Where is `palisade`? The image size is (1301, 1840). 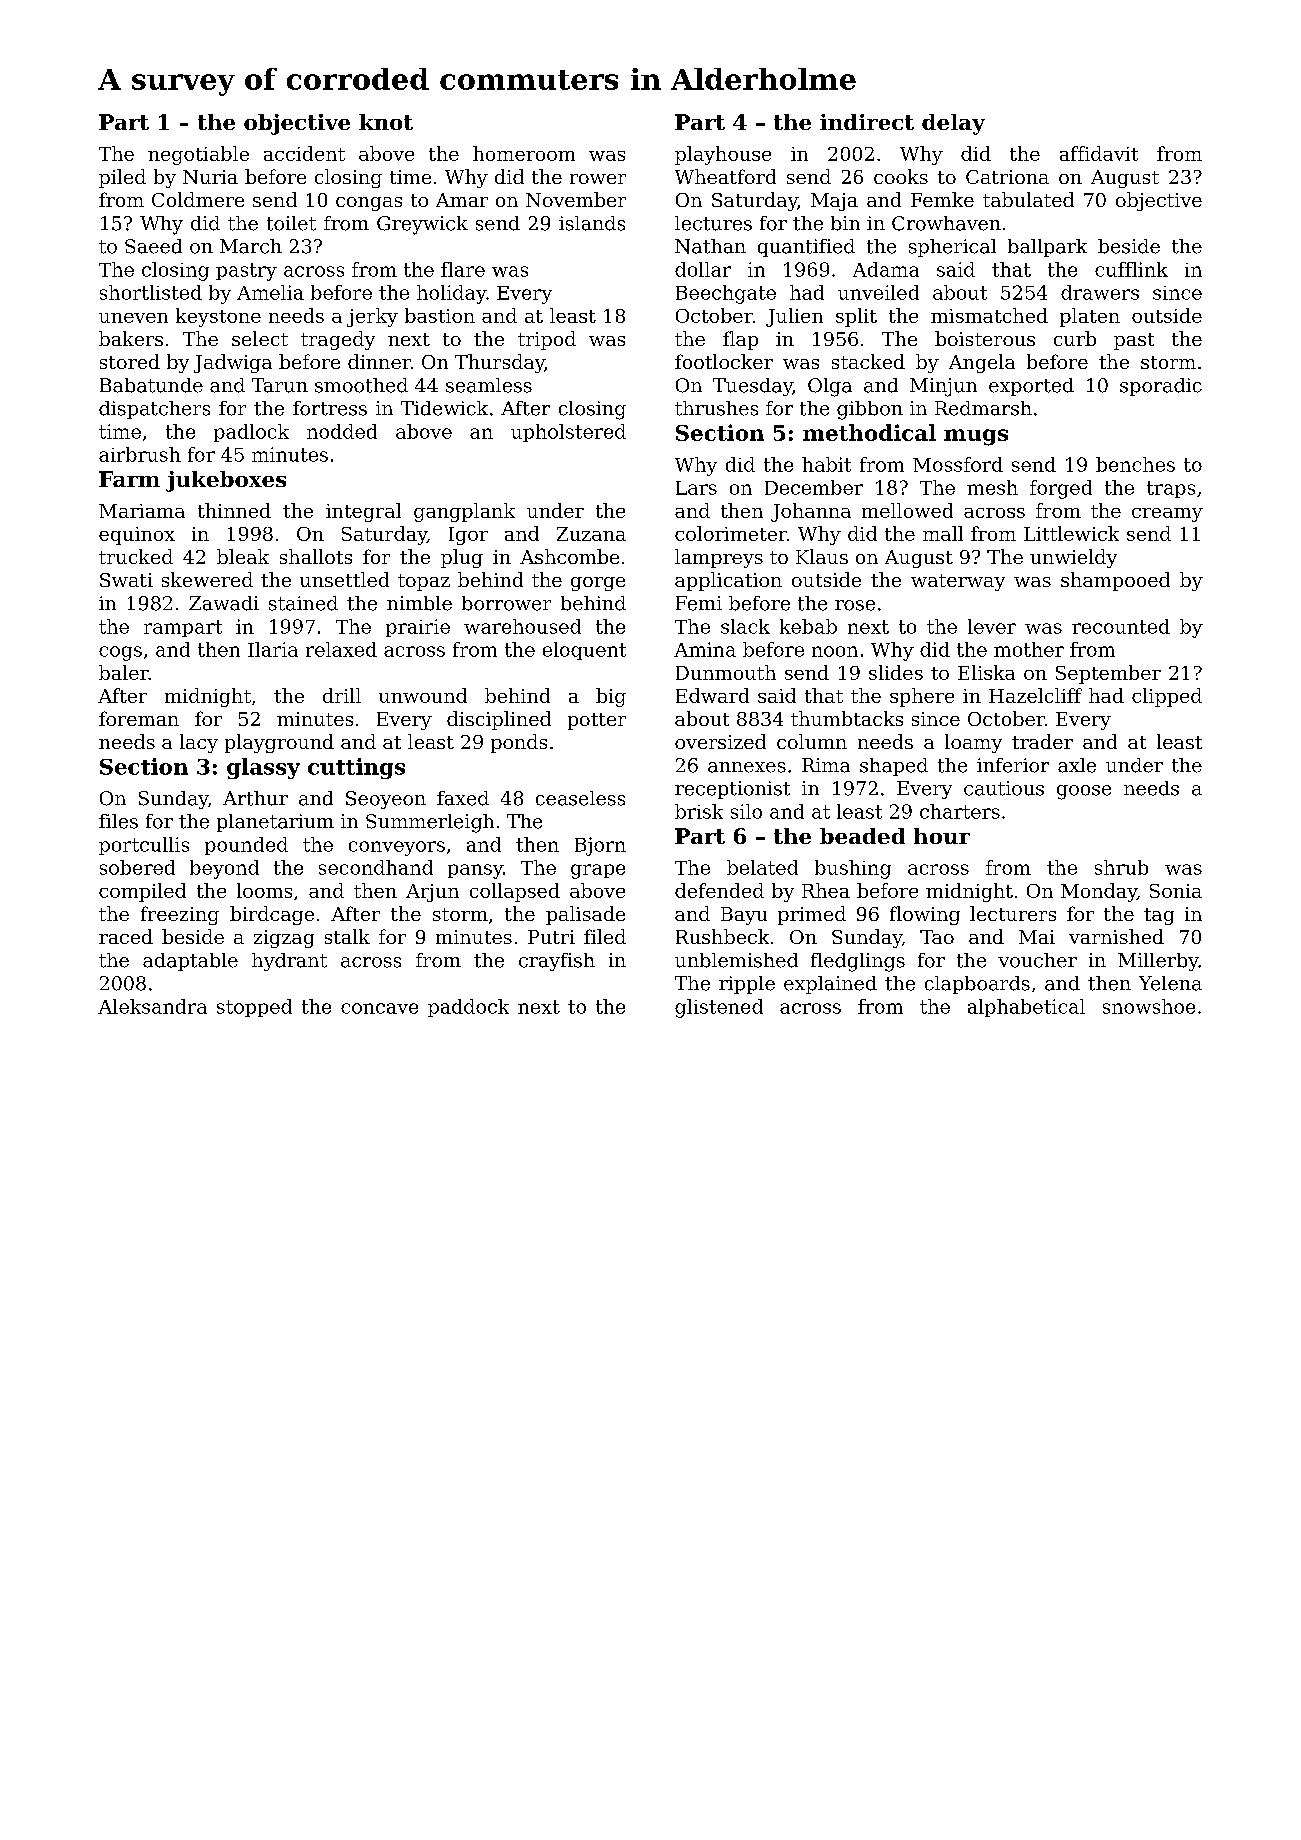 palisade is located at coordinates (585, 915).
